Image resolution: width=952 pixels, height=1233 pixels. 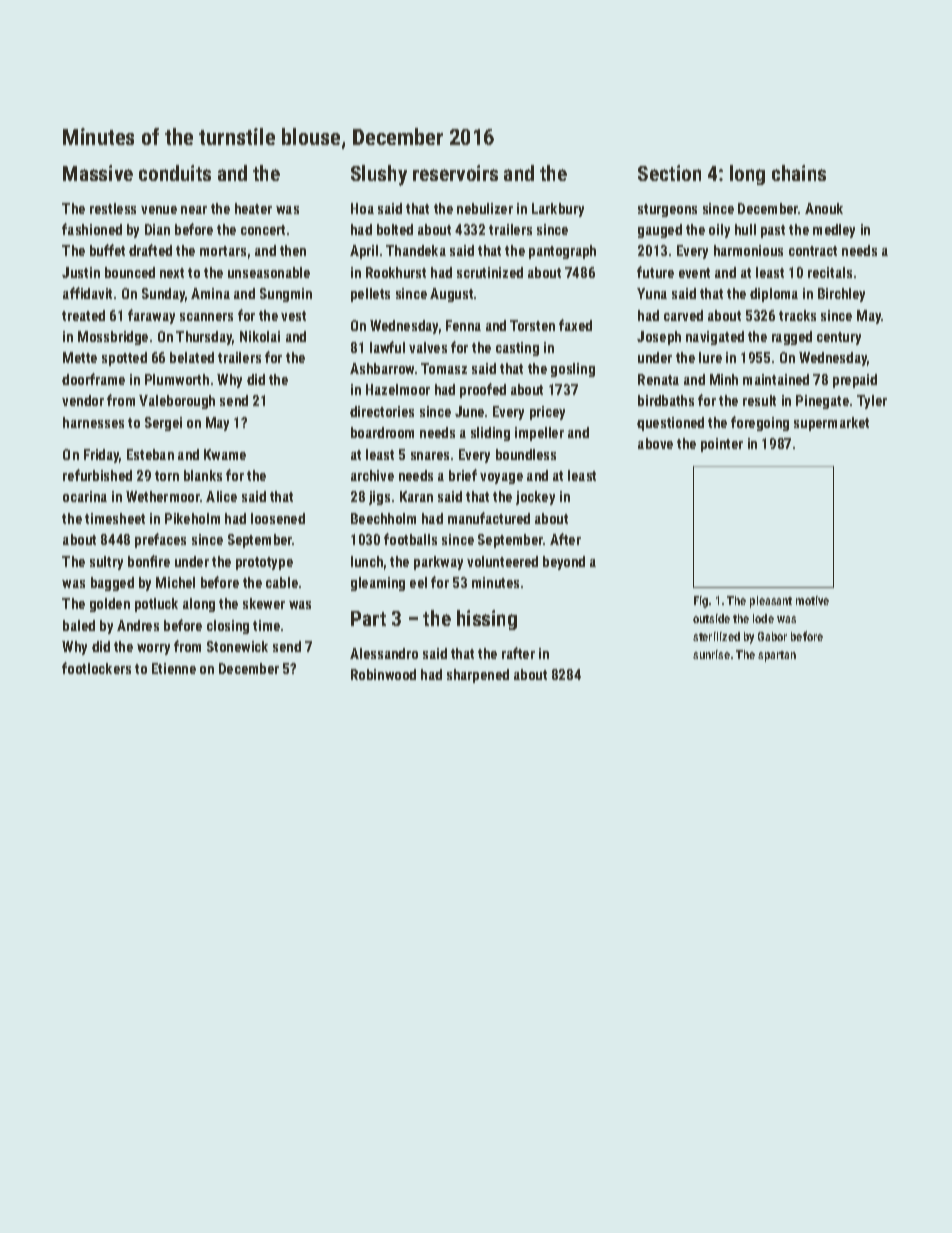 I want to click on sharpened, so click(x=478, y=676).
